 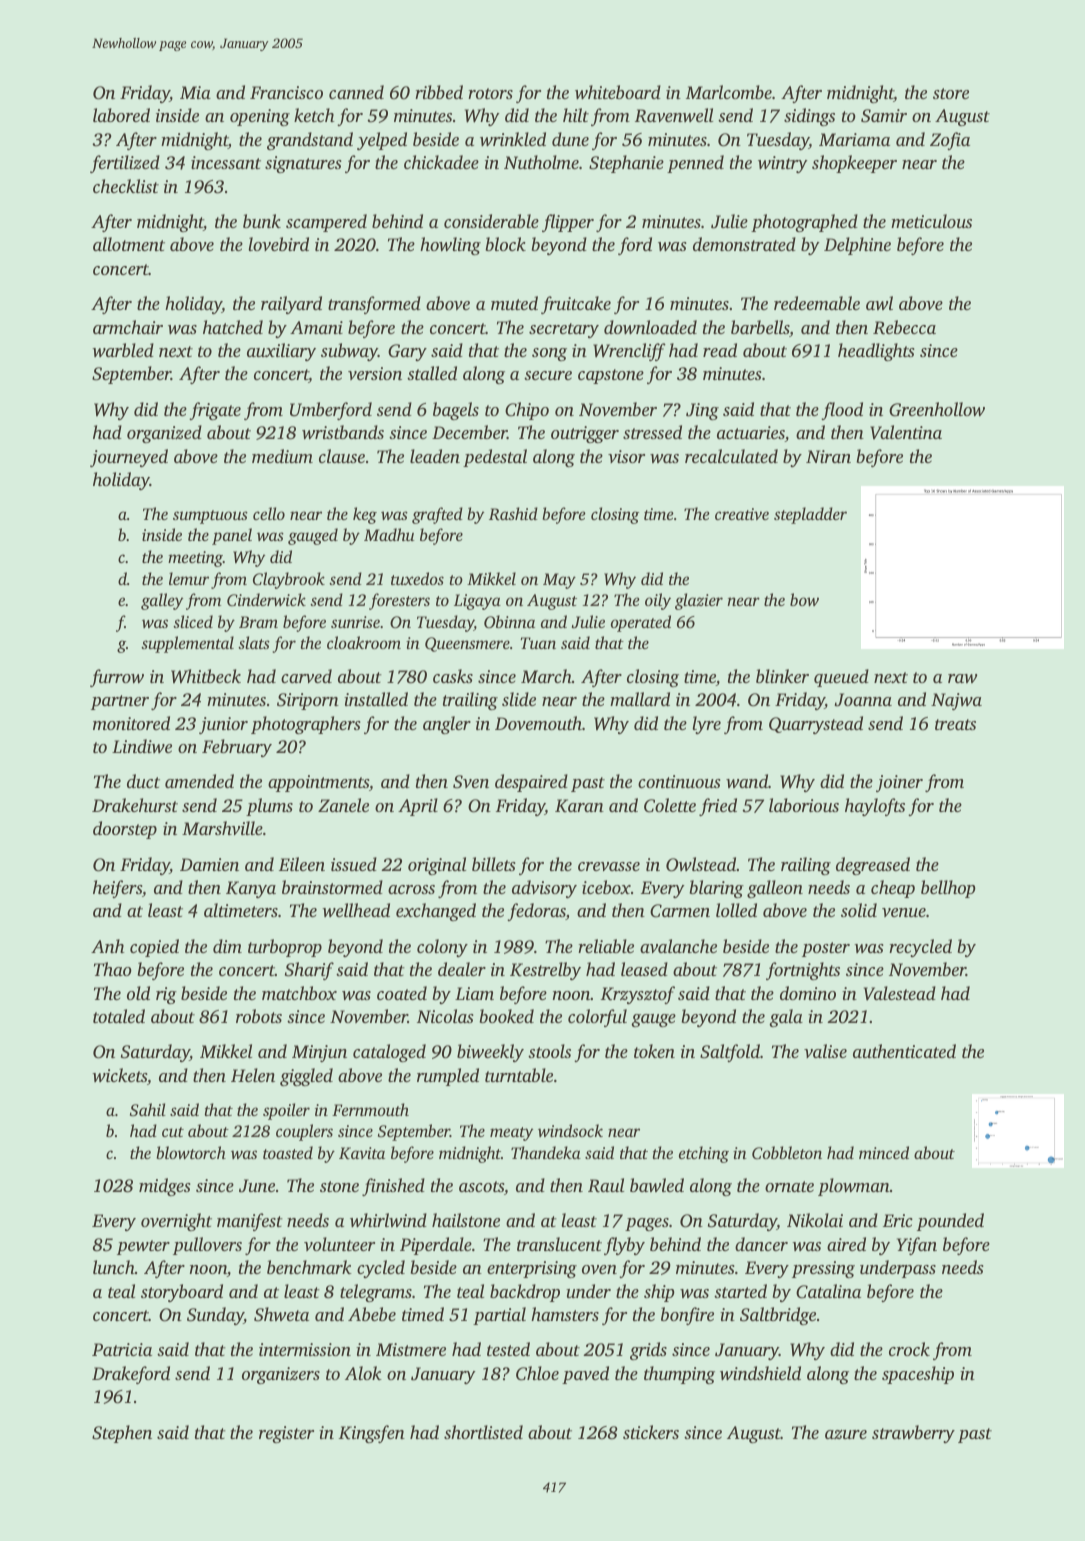 What do you see at coordinates (702, 411) in the screenshot?
I see `Jing` at bounding box center [702, 411].
